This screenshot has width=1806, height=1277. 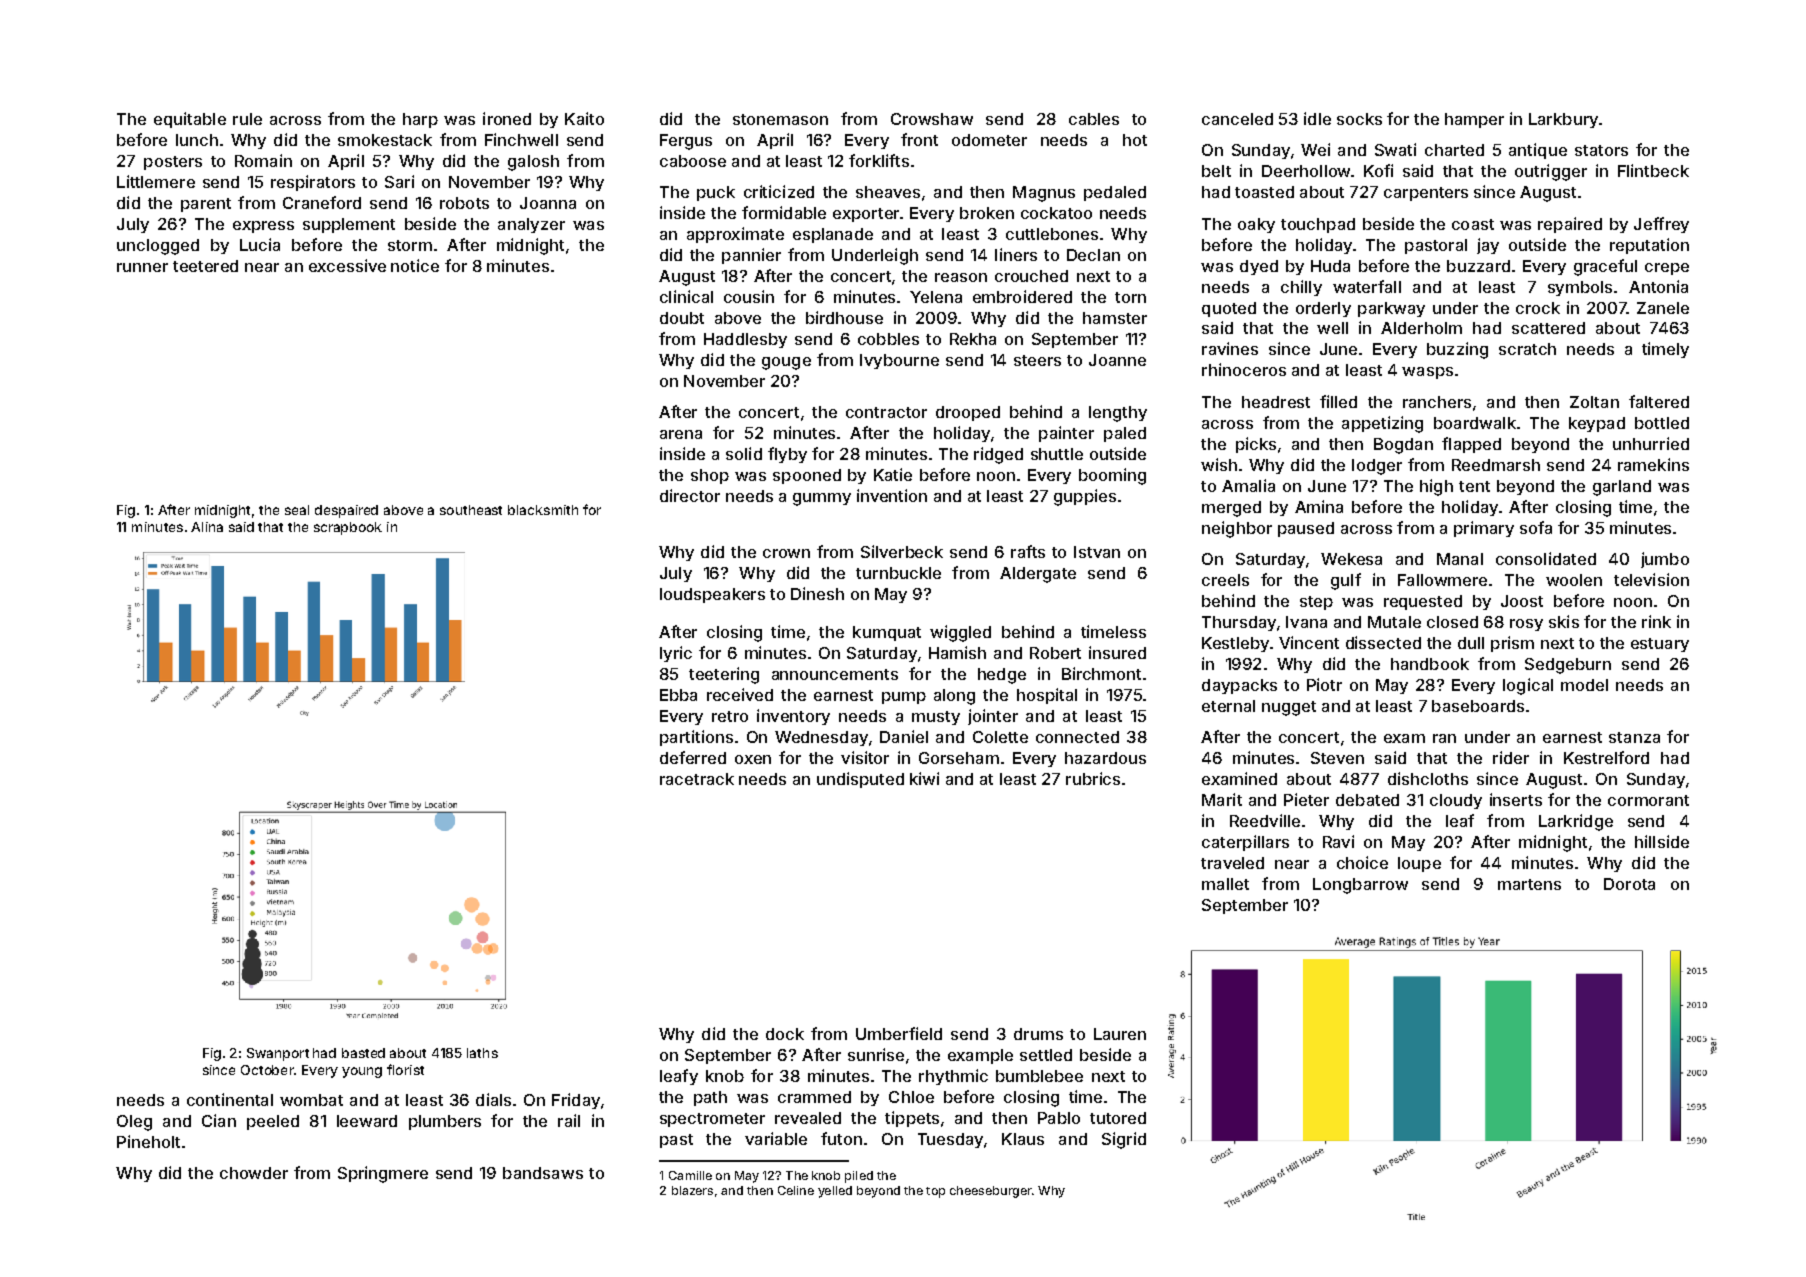 What do you see at coordinates (785, 1034) in the screenshot?
I see `dock` at bounding box center [785, 1034].
